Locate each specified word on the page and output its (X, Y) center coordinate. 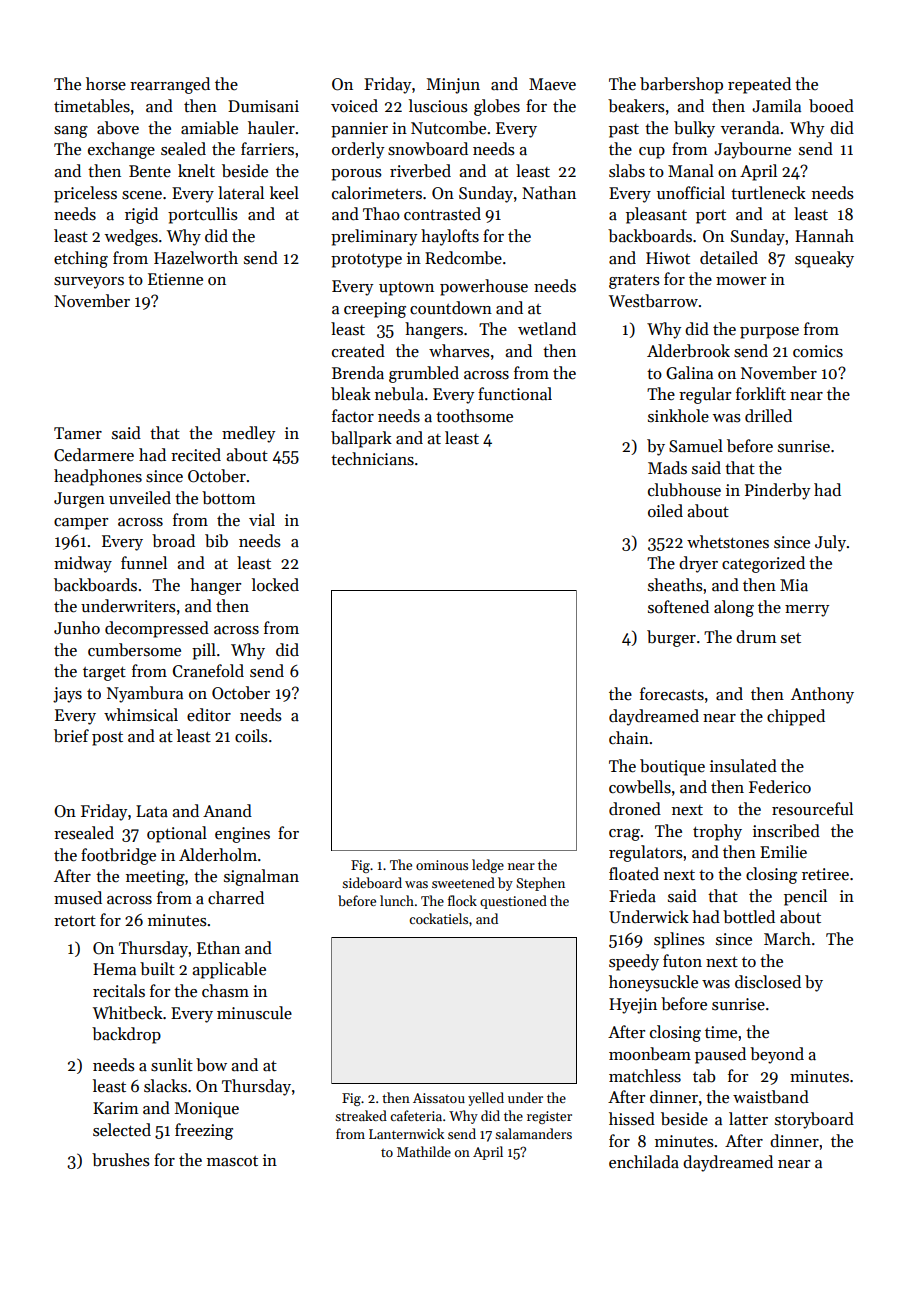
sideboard (372, 882)
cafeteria (416, 1115)
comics (818, 351)
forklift (761, 394)
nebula (399, 394)
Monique (207, 1110)
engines (242, 835)
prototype (366, 261)
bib (216, 541)
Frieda (632, 896)
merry (807, 611)
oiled (665, 510)
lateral (241, 193)
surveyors (89, 283)
